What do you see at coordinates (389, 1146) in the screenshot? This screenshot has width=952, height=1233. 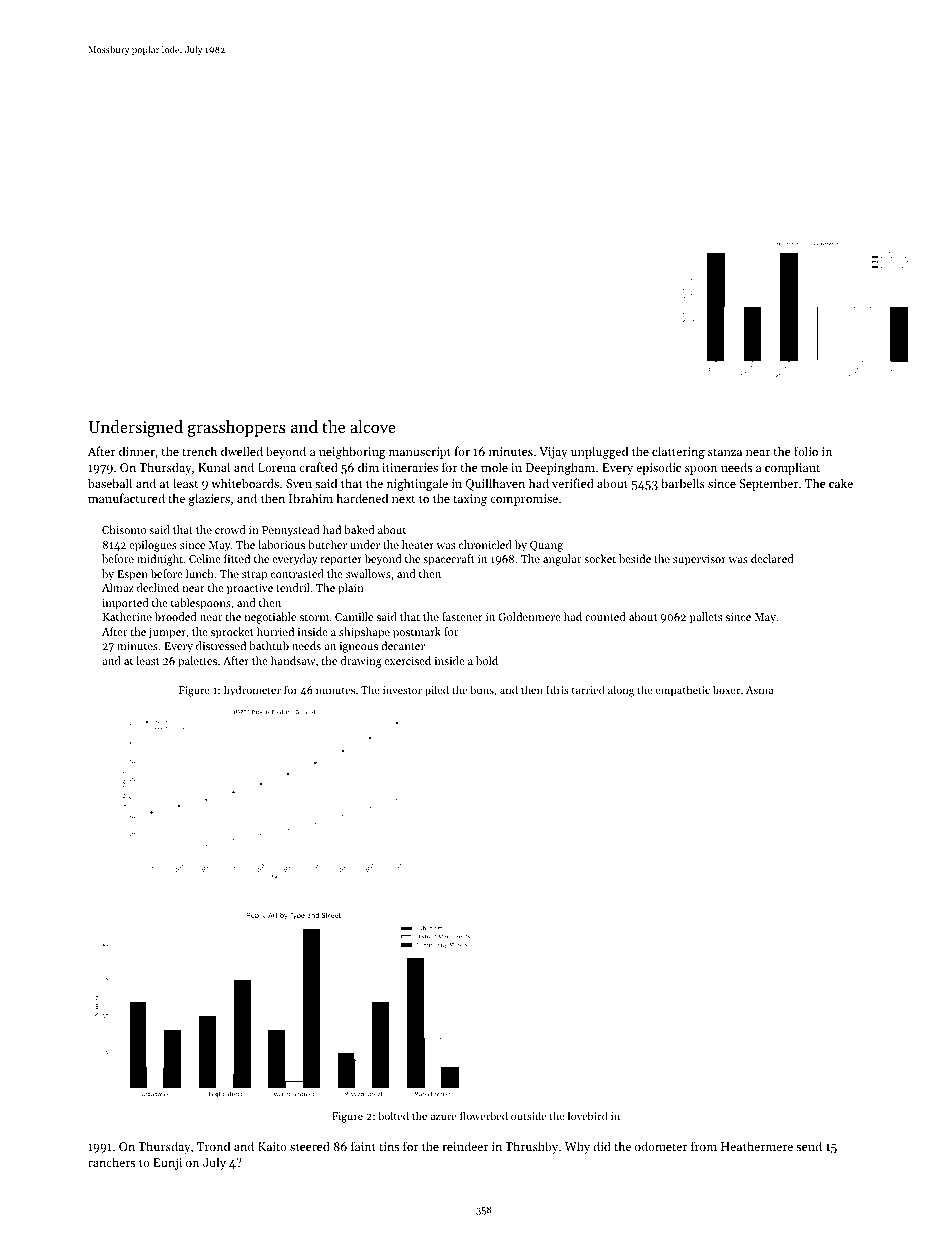 I see `tins` at bounding box center [389, 1146].
